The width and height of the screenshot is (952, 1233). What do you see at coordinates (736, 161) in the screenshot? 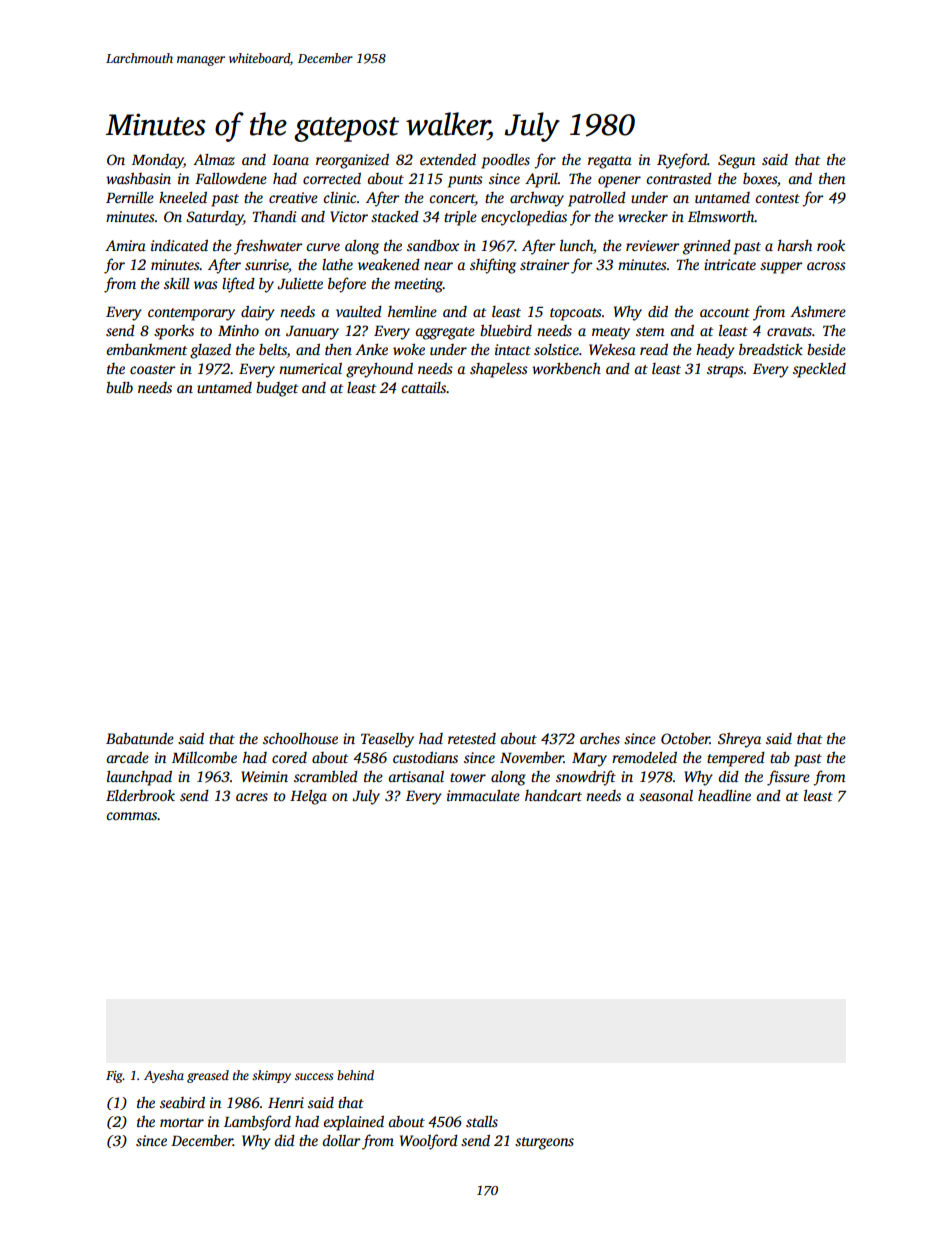
I see `Segun` at bounding box center [736, 161].
